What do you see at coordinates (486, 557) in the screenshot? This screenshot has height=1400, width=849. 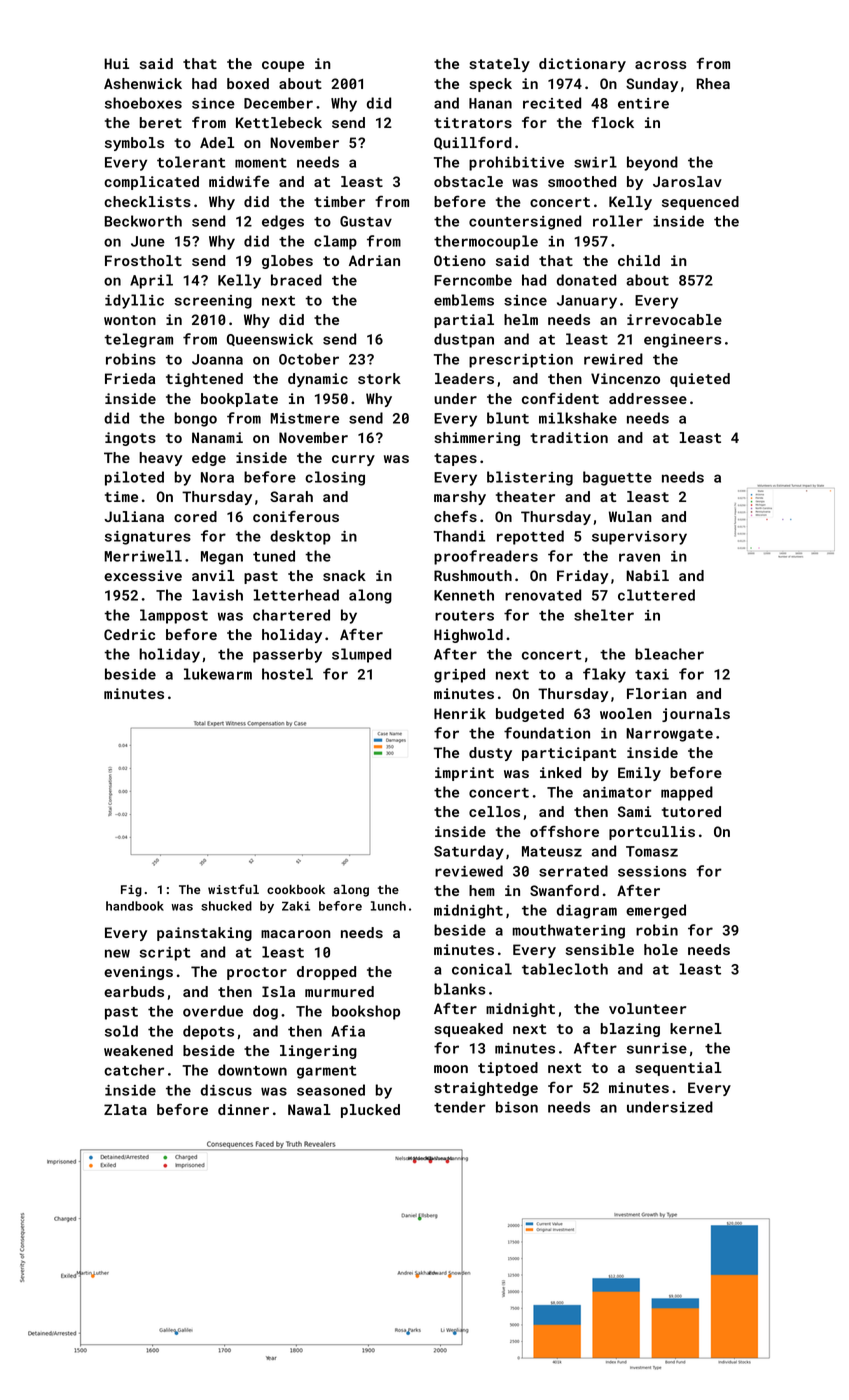 I see `proofreaders` at bounding box center [486, 557].
